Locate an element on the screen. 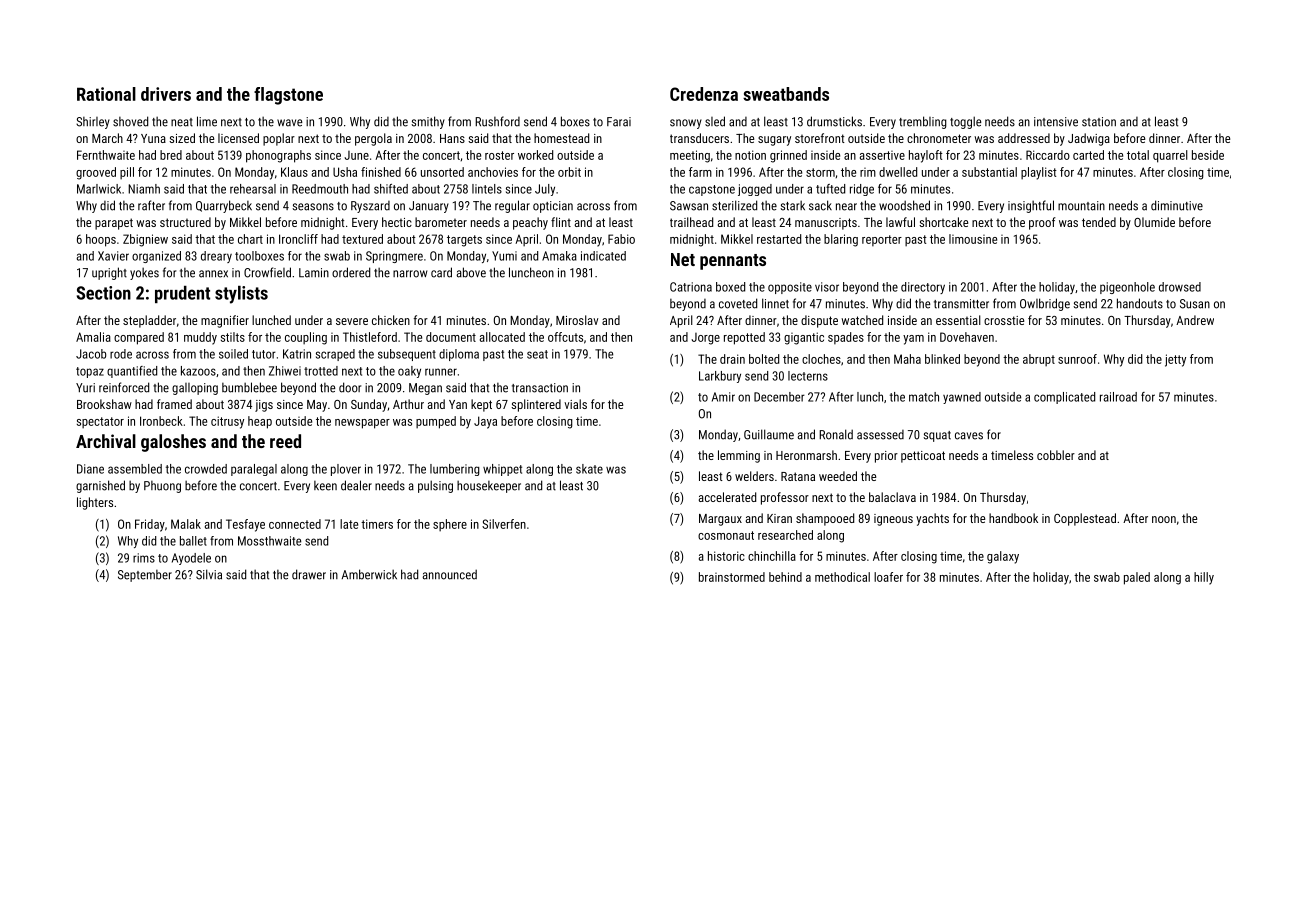 The width and height of the screenshot is (1308, 924). historic is located at coordinates (726, 556).
